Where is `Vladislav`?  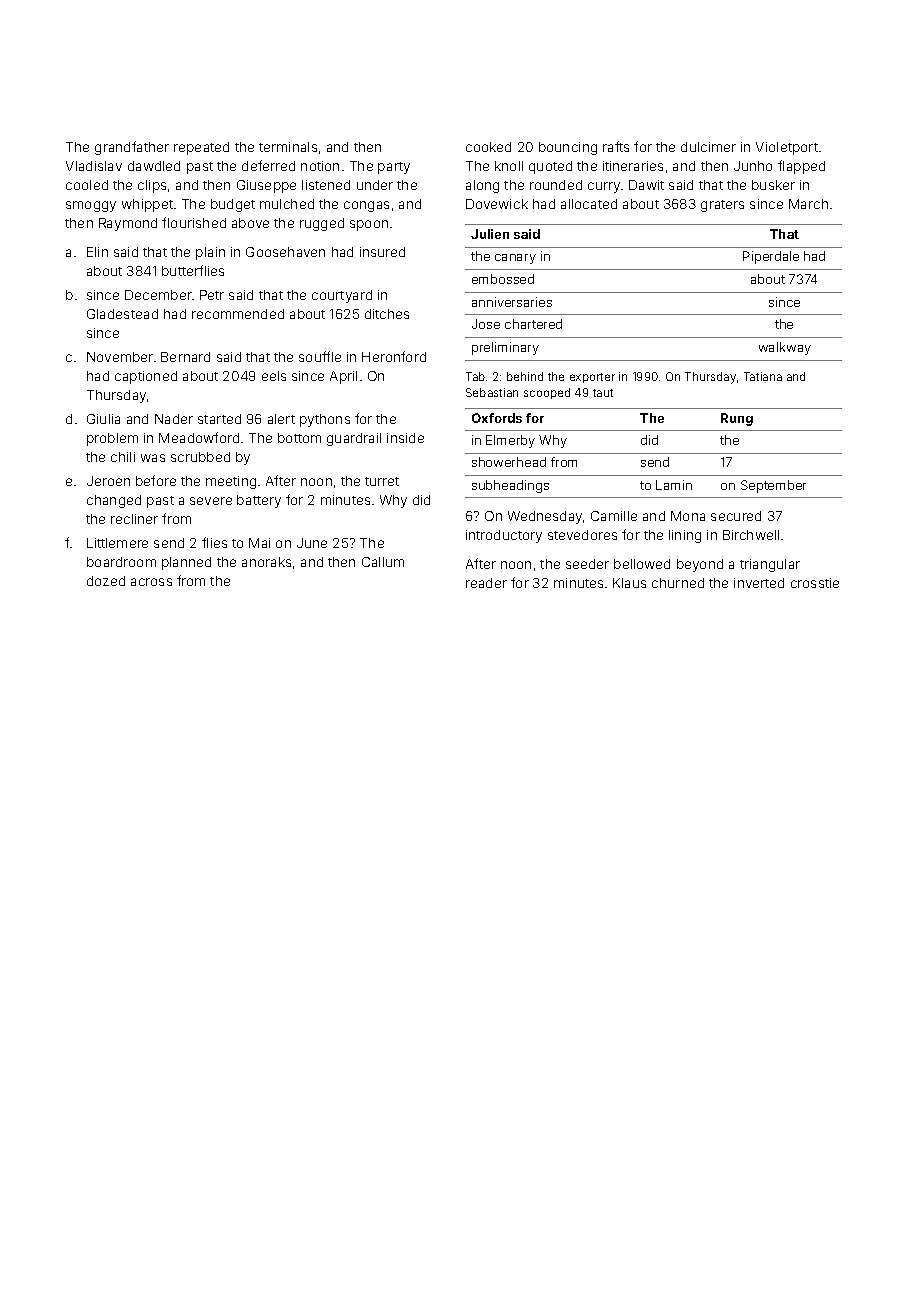
Vladislav is located at coordinates (94, 166).
